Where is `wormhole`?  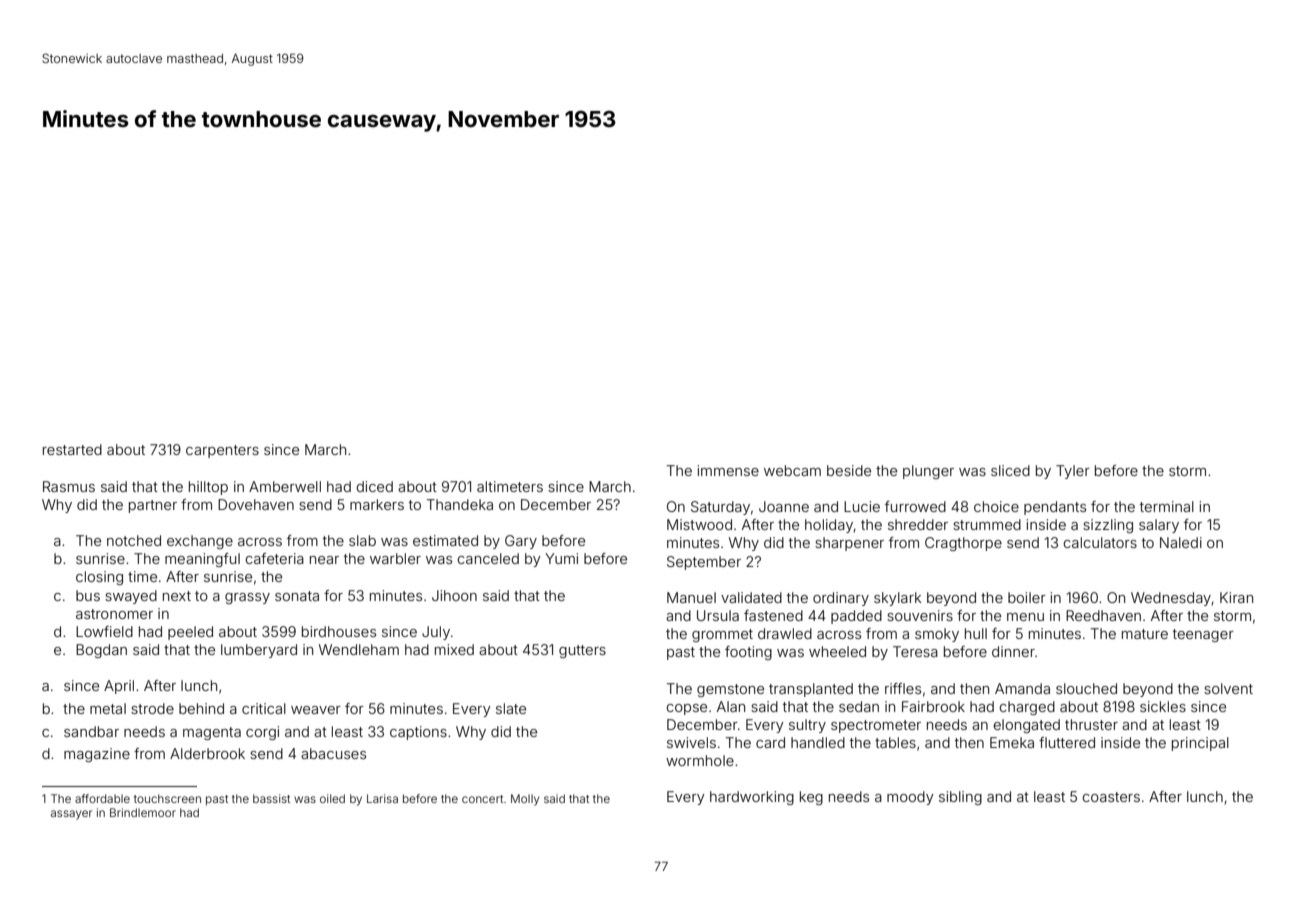 wormhole is located at coordinates (700, 760).
